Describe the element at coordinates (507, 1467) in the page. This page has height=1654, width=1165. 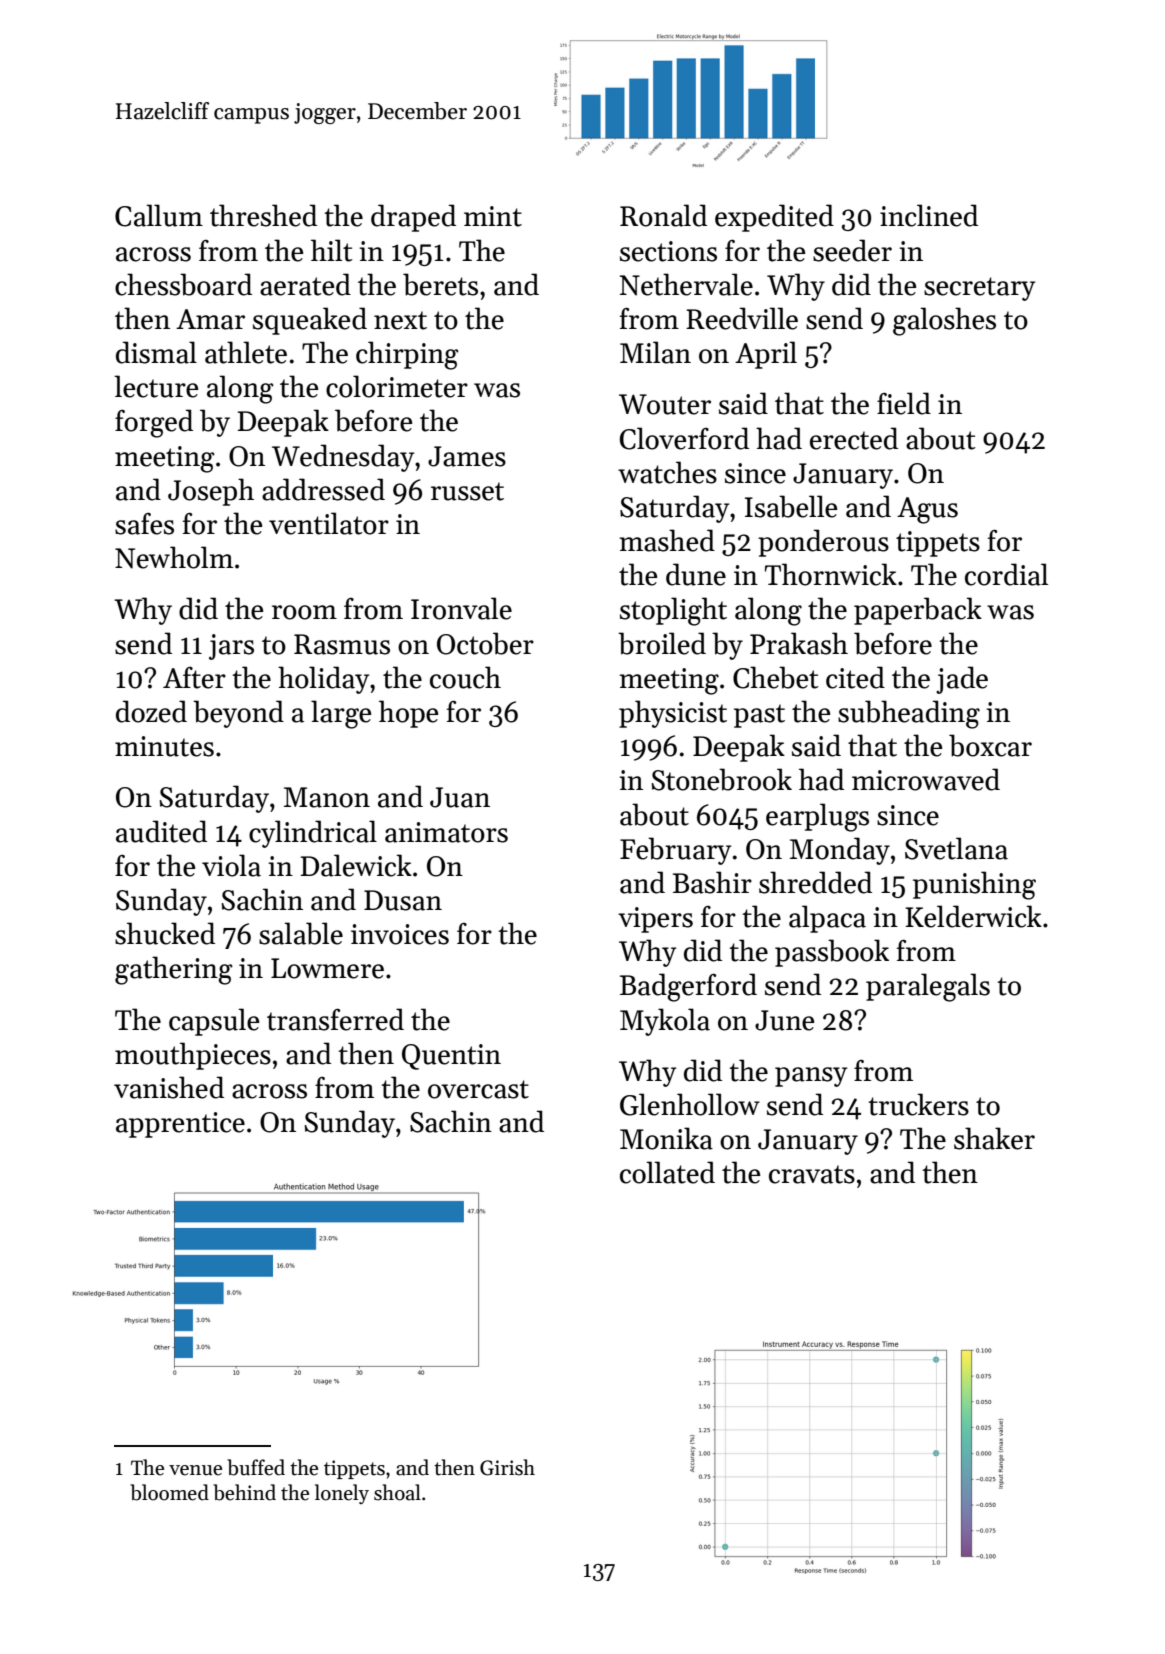
I see `Girish` at that location.
